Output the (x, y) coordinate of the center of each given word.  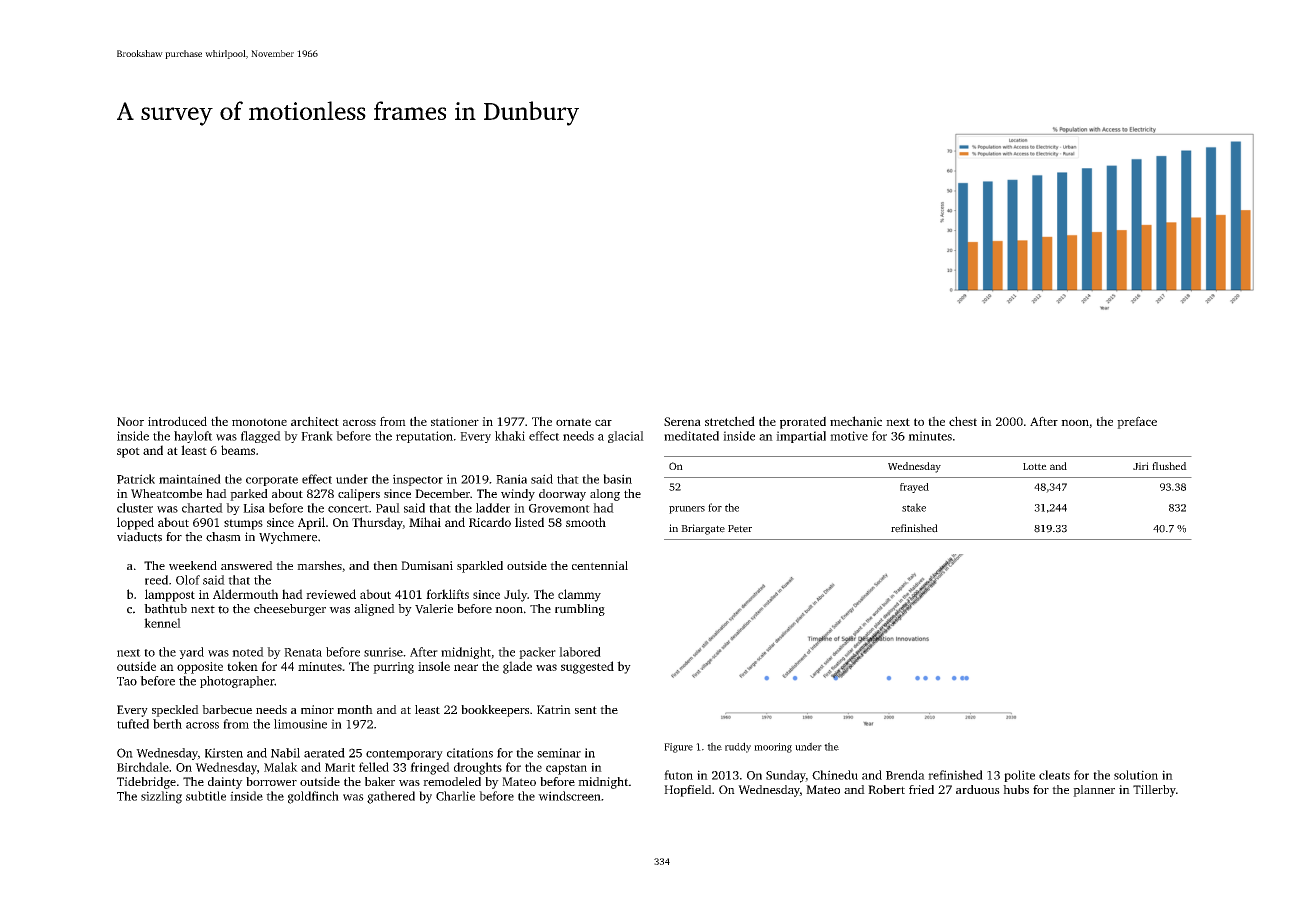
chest (963, 421)
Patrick (136, 479)
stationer (455, 421)
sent (586, 710)
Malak (281, 767)
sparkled (480, 567)
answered (247, 565)
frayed (914, 488)
